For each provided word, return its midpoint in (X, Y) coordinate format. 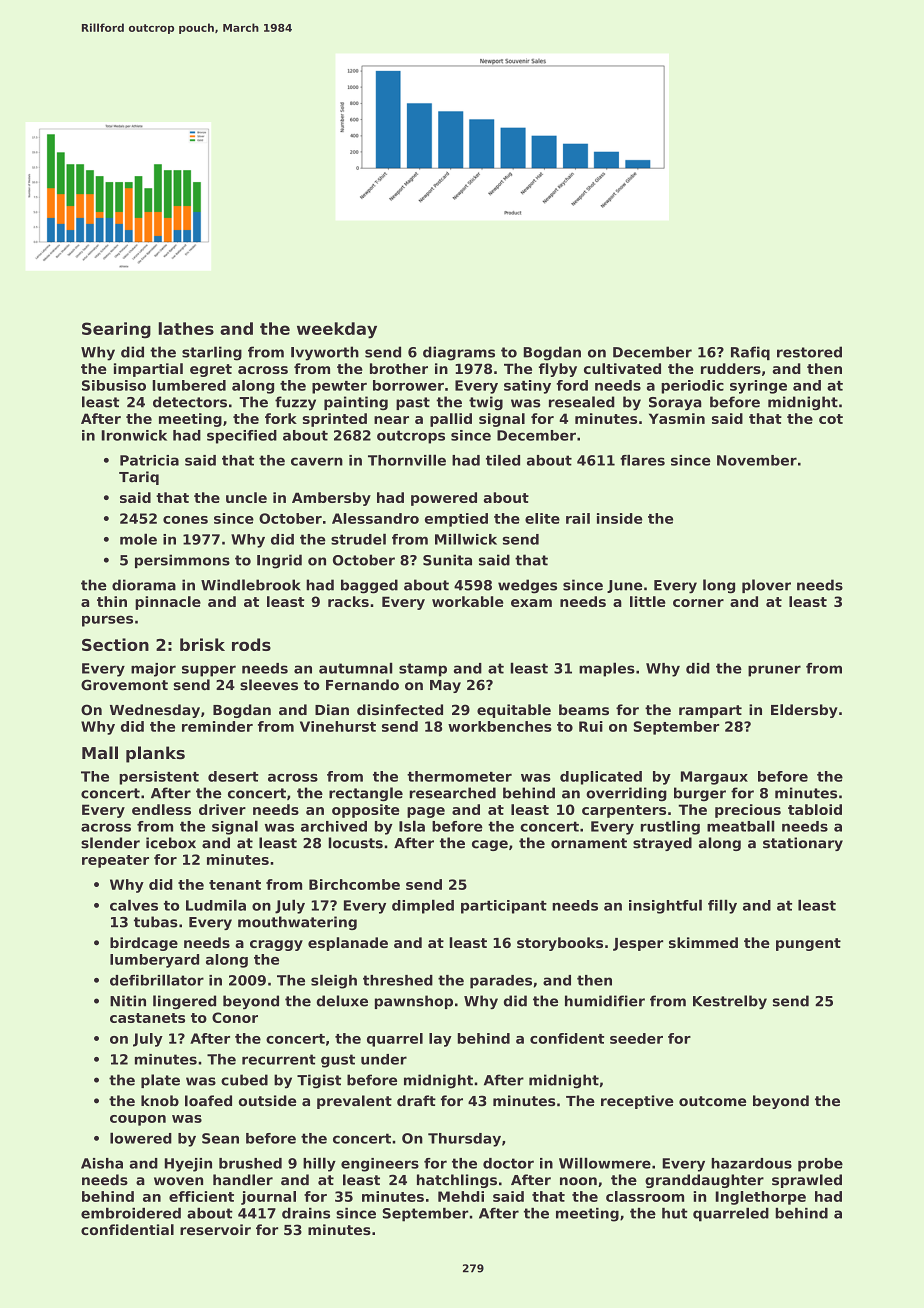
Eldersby (804, 711)
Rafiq (750, 353)
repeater (115, 861)
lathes (186, 328)
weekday (337, 330)
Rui (591, 726)
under (384, 1059)
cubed (244, 1080)
